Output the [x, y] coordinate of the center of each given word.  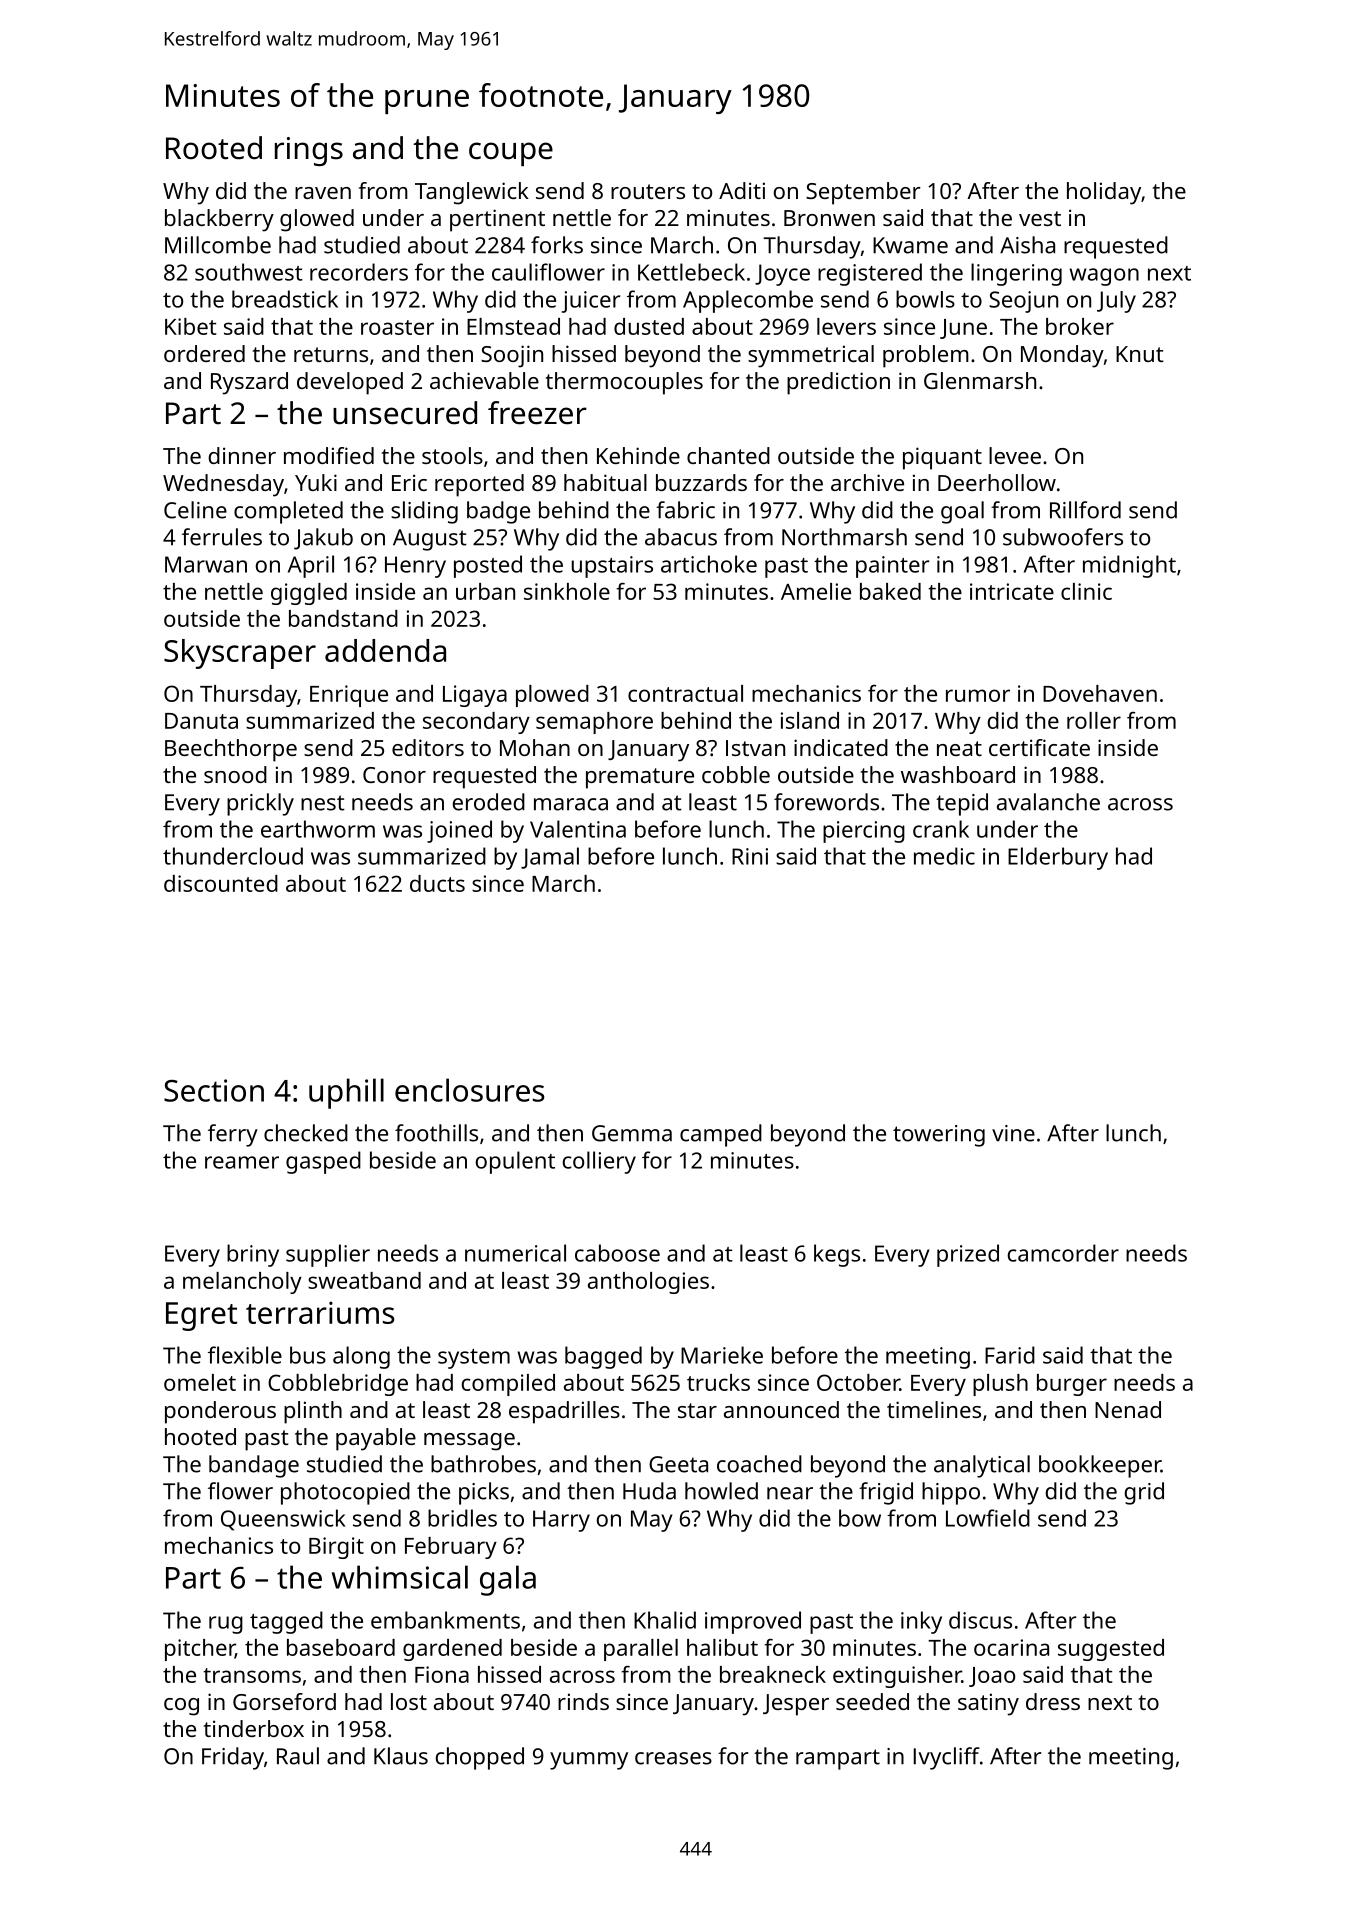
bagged [603, 1357]
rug [226, 1625]
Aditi [742, 190]
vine [1013, 1133]
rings [309, 151]
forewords [826, 802]
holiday [1104, 193]
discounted [221, 883]
